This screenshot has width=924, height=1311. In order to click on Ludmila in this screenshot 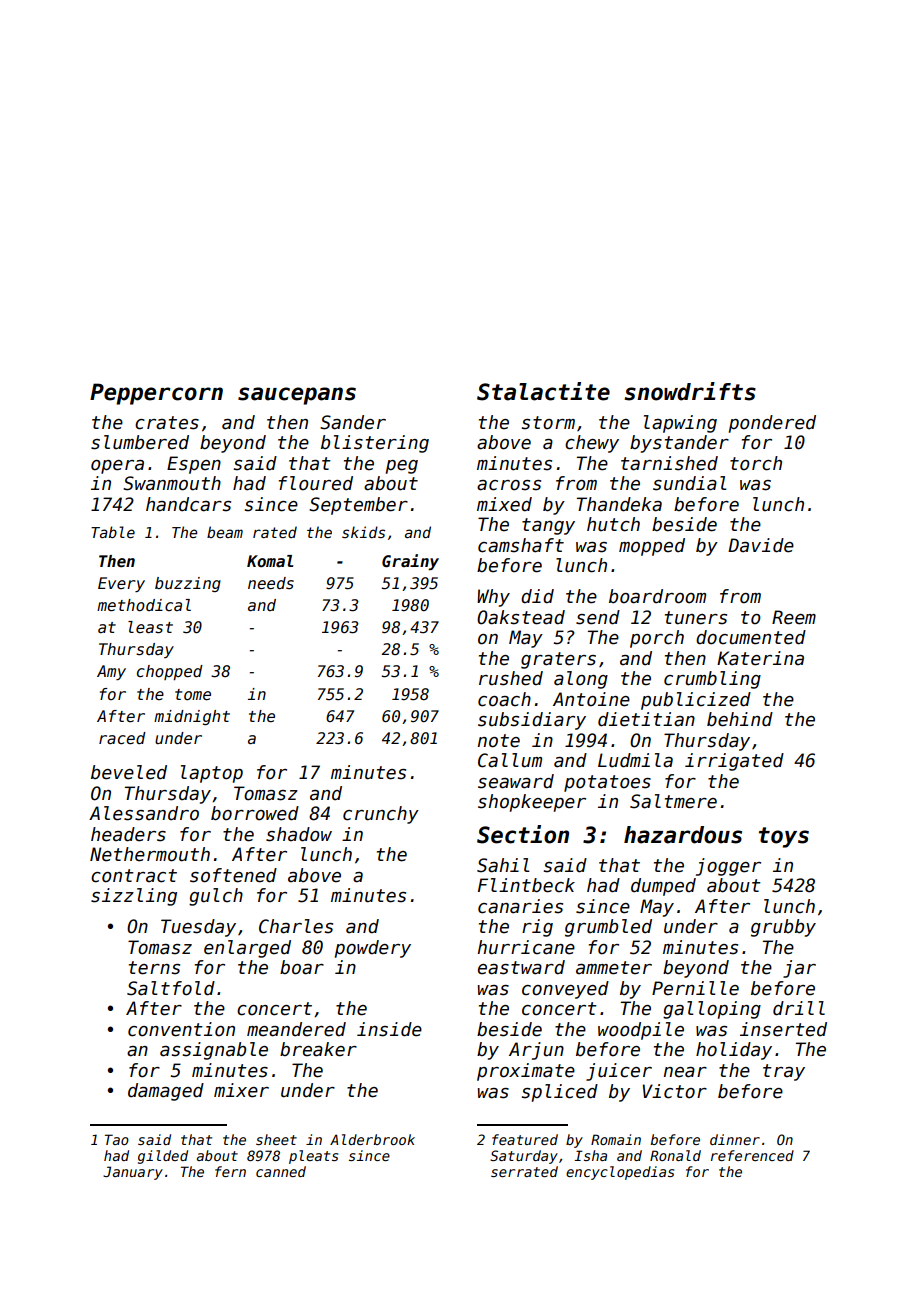, I will do `click(635, 760)`.
